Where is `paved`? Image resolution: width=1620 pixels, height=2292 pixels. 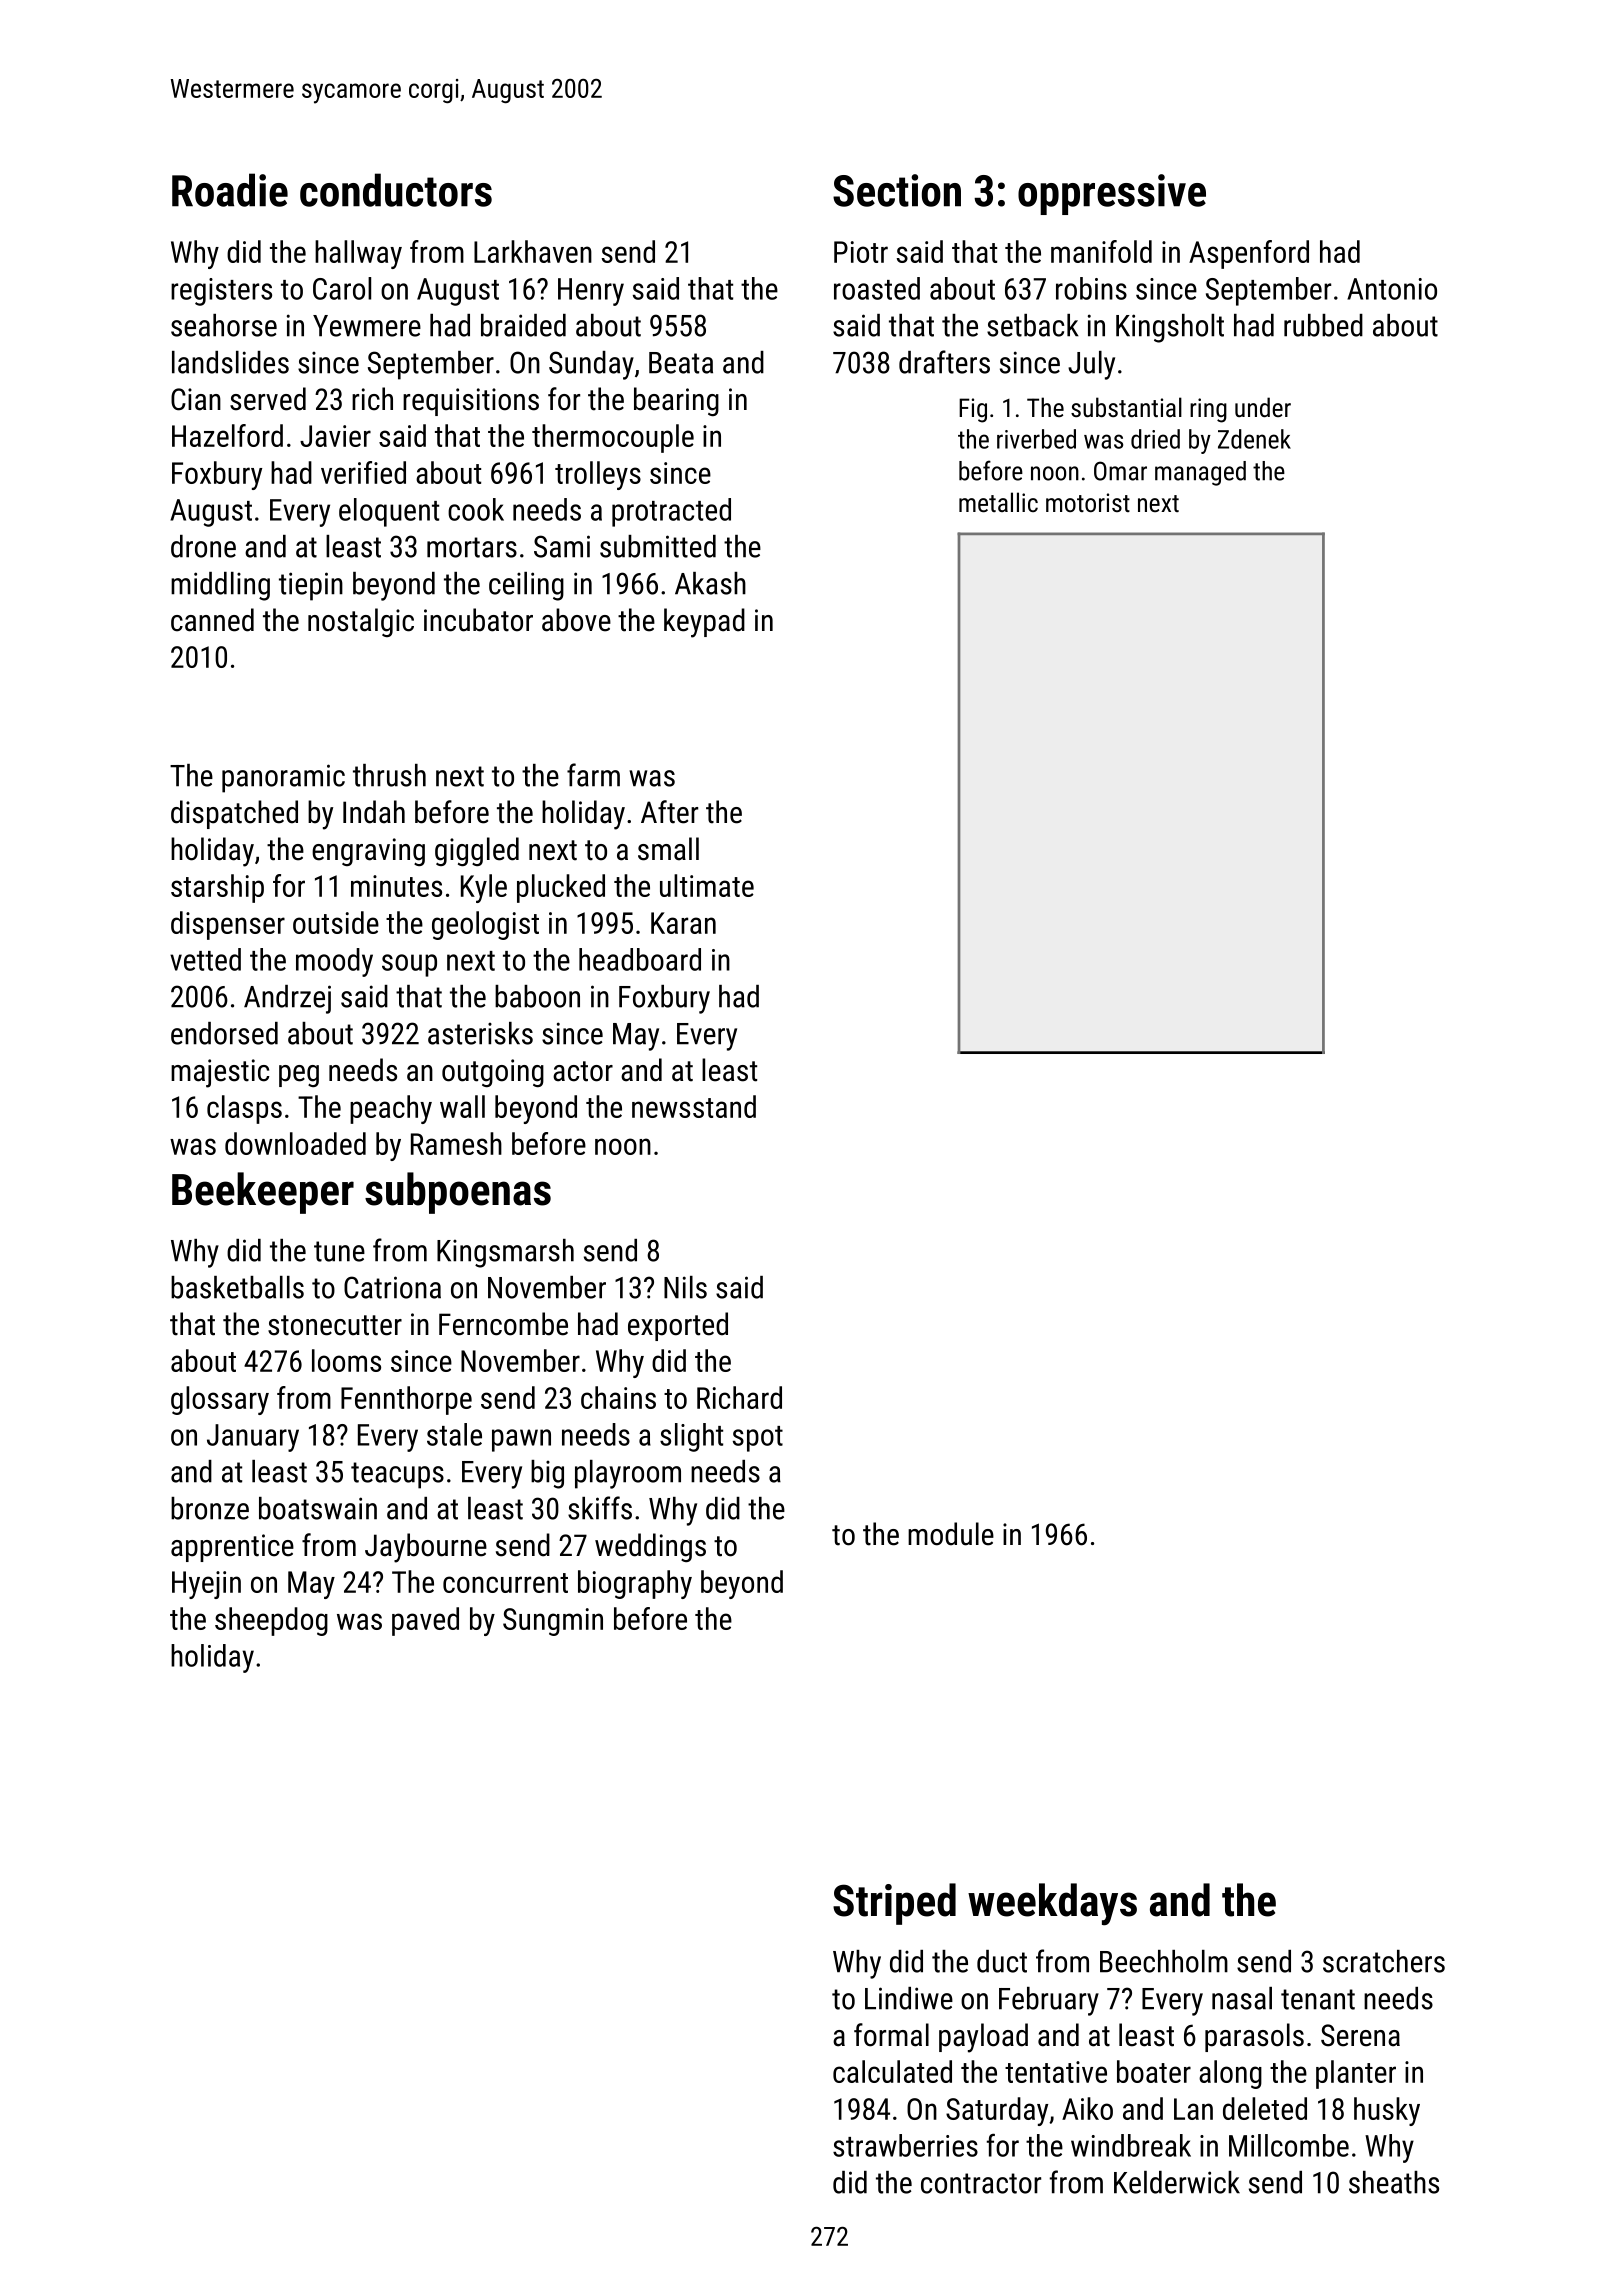
paved is located at coordinates (425, 1621).
